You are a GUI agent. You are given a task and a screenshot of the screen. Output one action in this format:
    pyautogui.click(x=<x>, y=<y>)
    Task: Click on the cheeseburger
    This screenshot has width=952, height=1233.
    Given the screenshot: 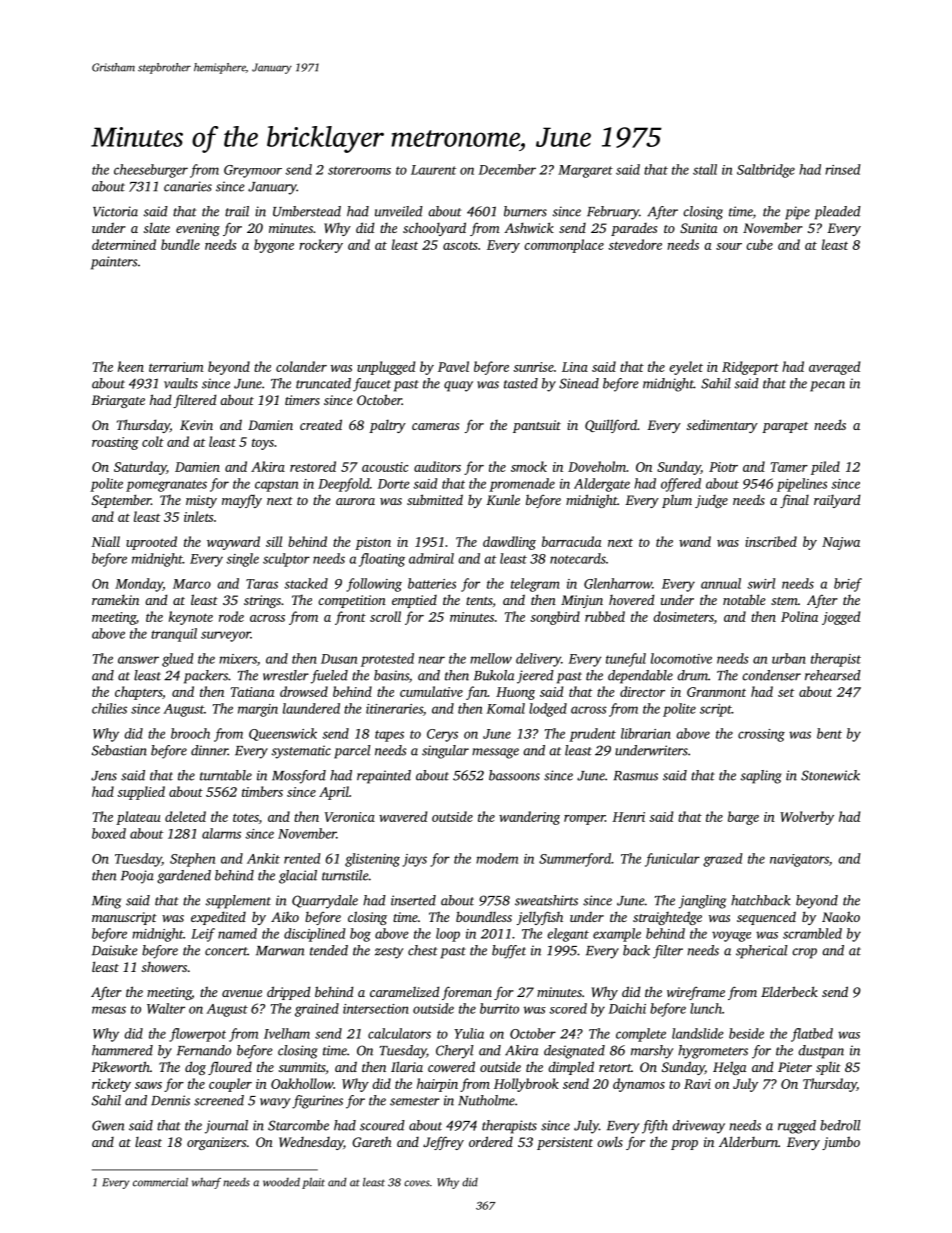 What is the action you would take?
    pyautogui.click(x=151, y=171)
